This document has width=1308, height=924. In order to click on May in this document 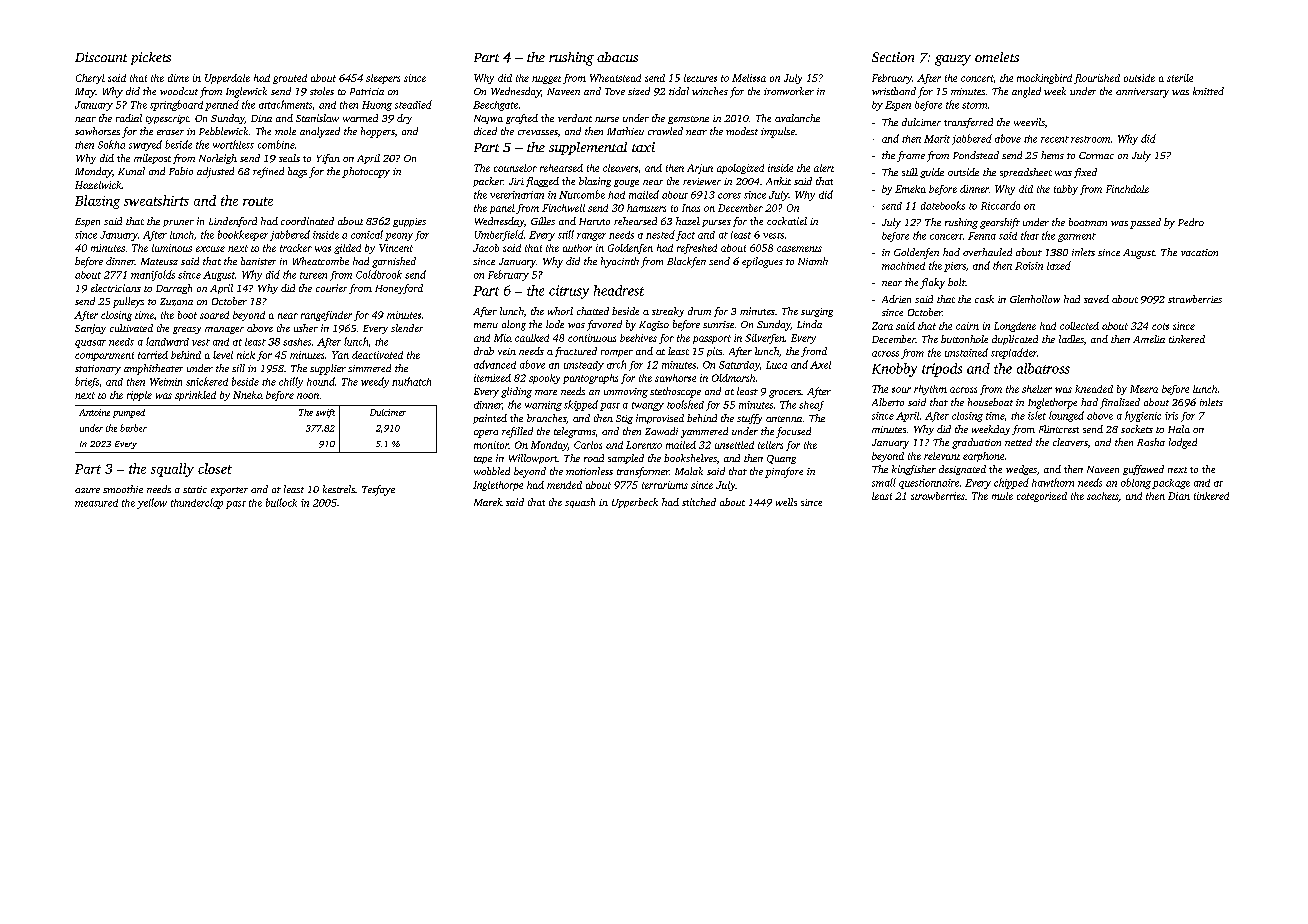, I will do `click(85, 93)`.
